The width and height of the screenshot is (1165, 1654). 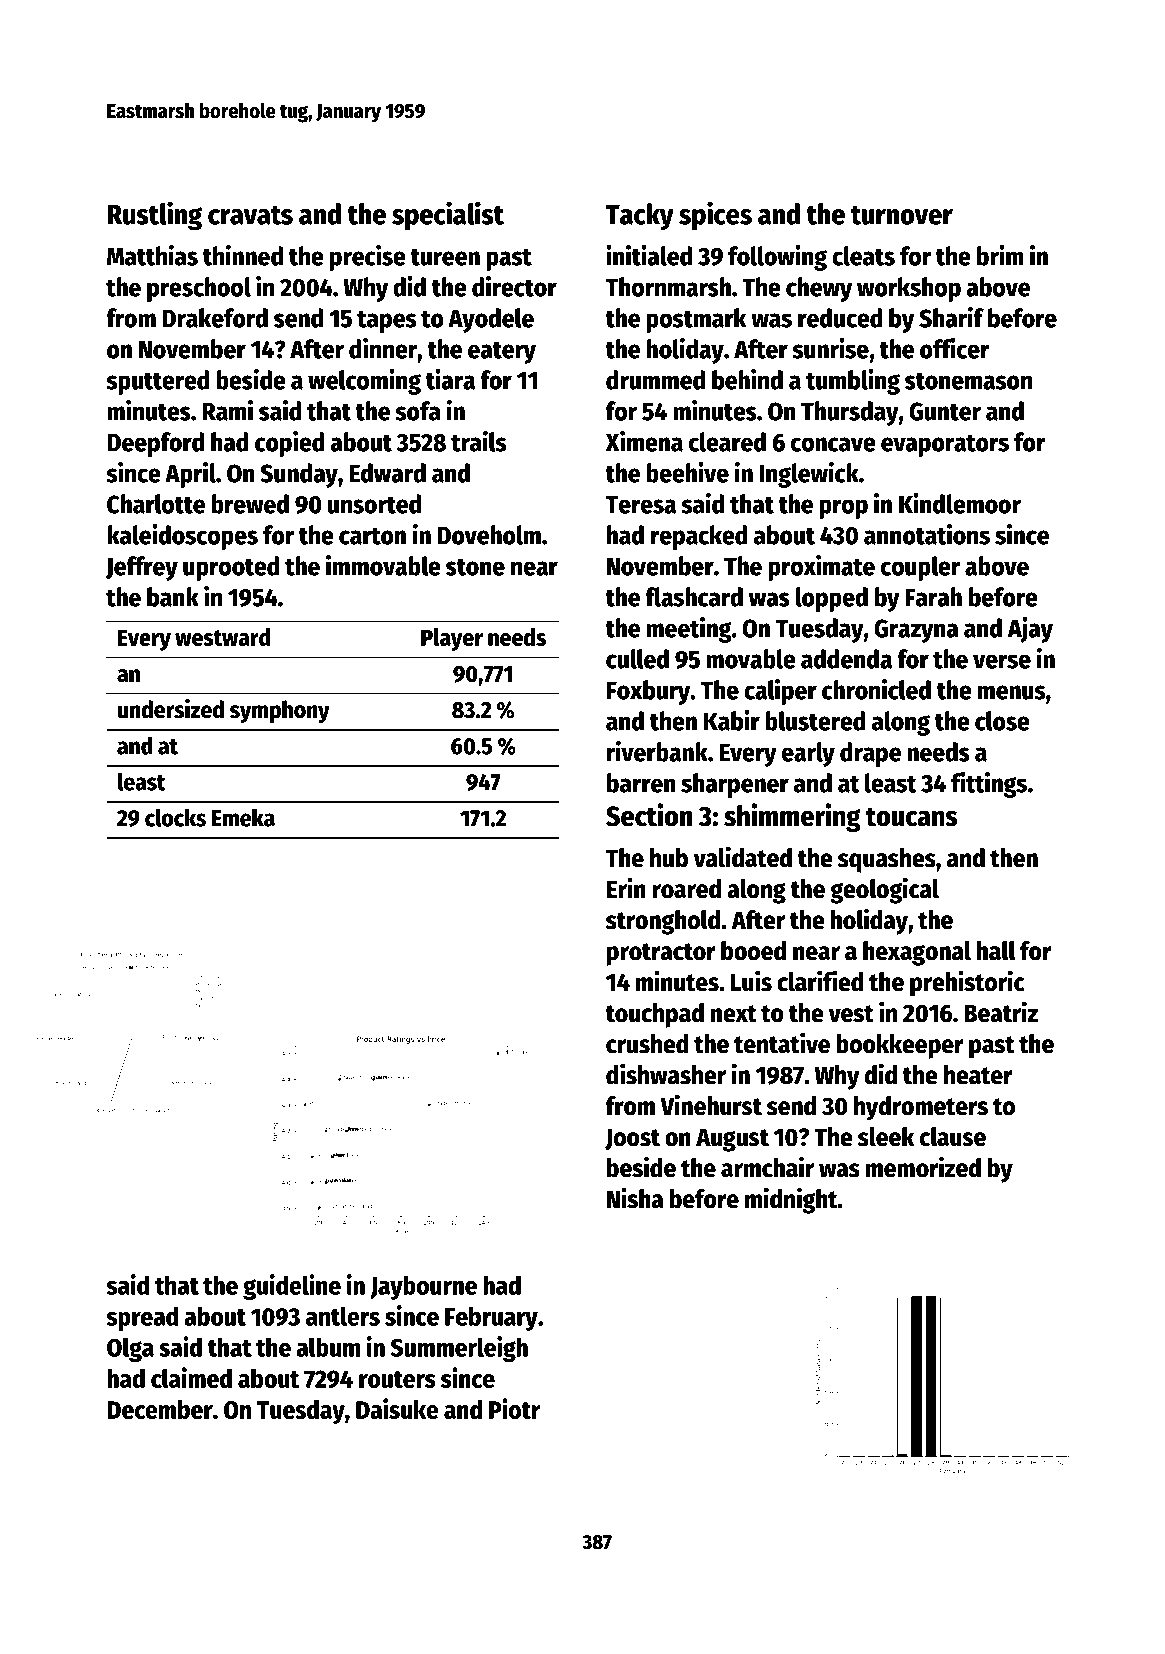 What do you see at coordinates (820, 981) in the screenshot?
I see `clarified` at bounding box center [820, 981].
